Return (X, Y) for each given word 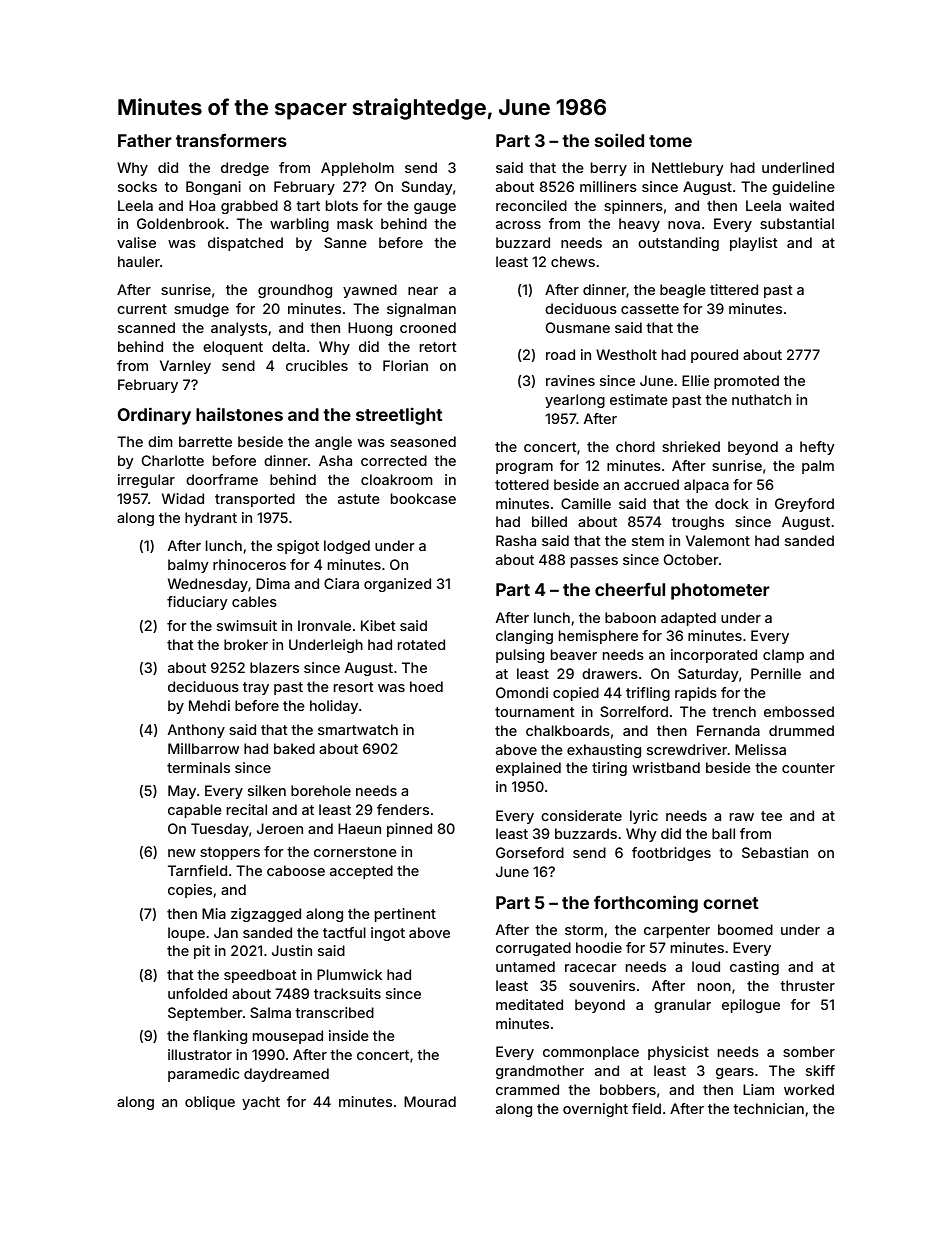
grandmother (540, 1072)
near (423, 291)
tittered (734, 289)
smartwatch (358, 729)
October (691, 559)
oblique (210, 1103)
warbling (299, 225)
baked (294, 748)
